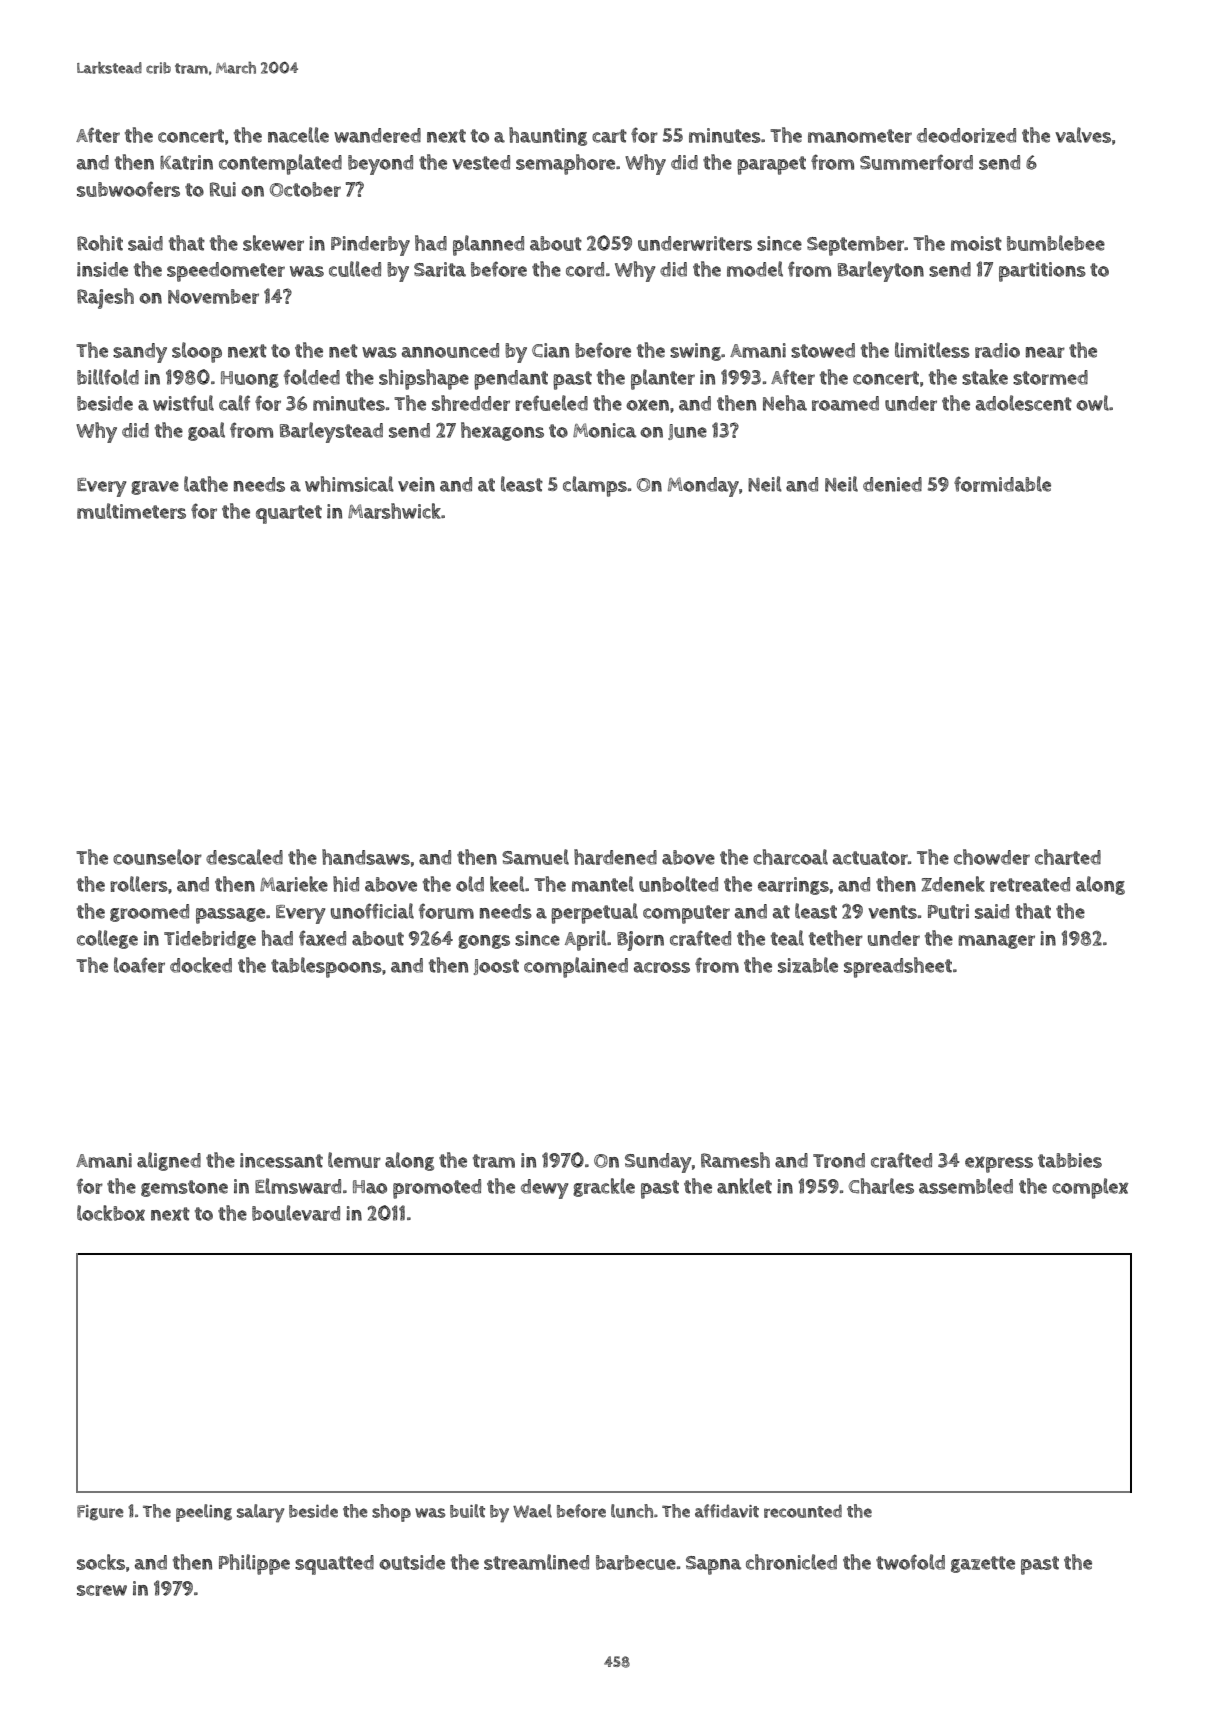 The height and width of the screenshot is (1709, 1208). I want to click on spreadsheet, so click(898, 967).
